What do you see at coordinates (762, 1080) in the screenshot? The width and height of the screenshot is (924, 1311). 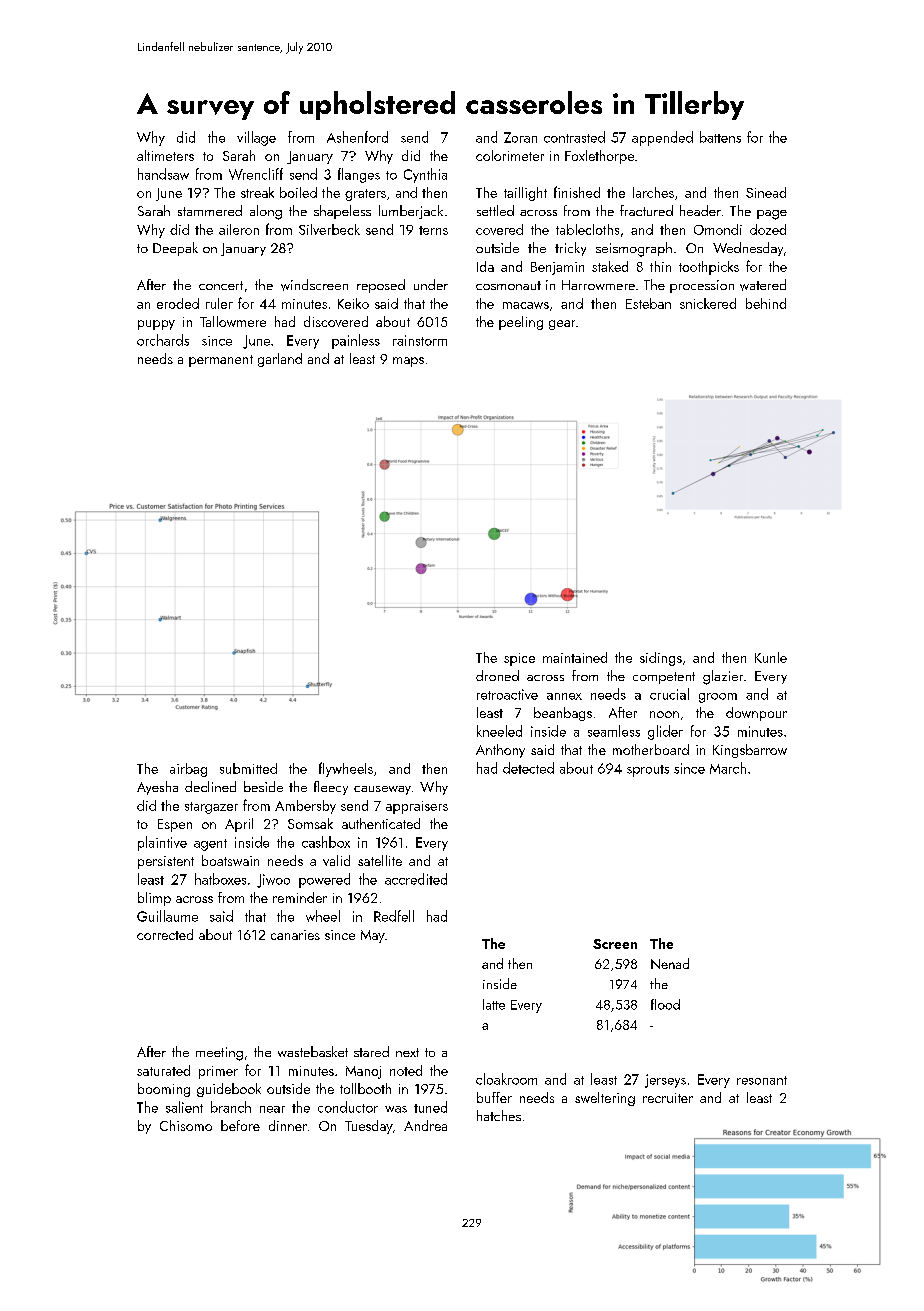 I see `resonant` at bounding box center [762, 1080].
